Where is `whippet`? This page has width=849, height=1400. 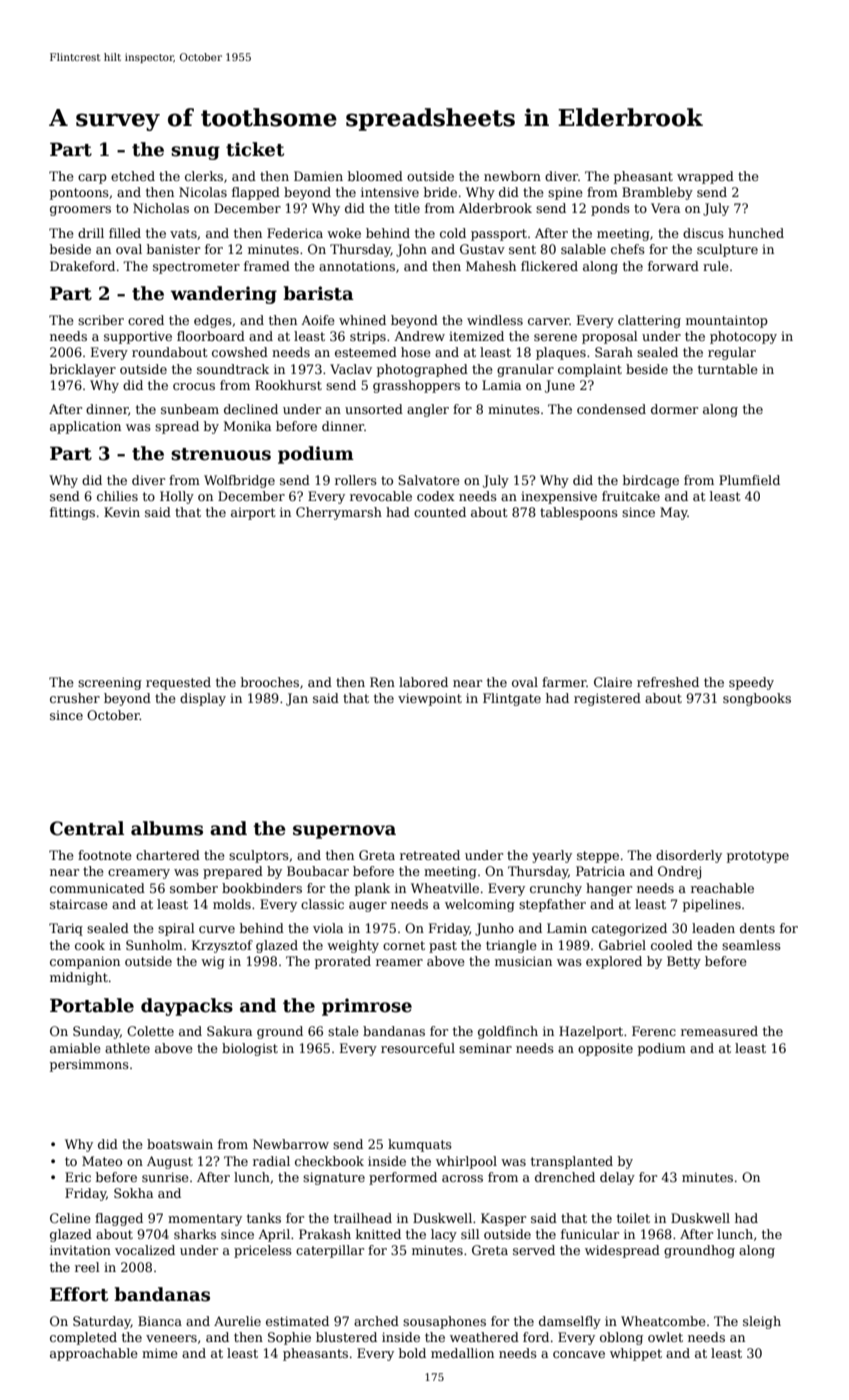 whippet is located at coordinates (636, 1354).
